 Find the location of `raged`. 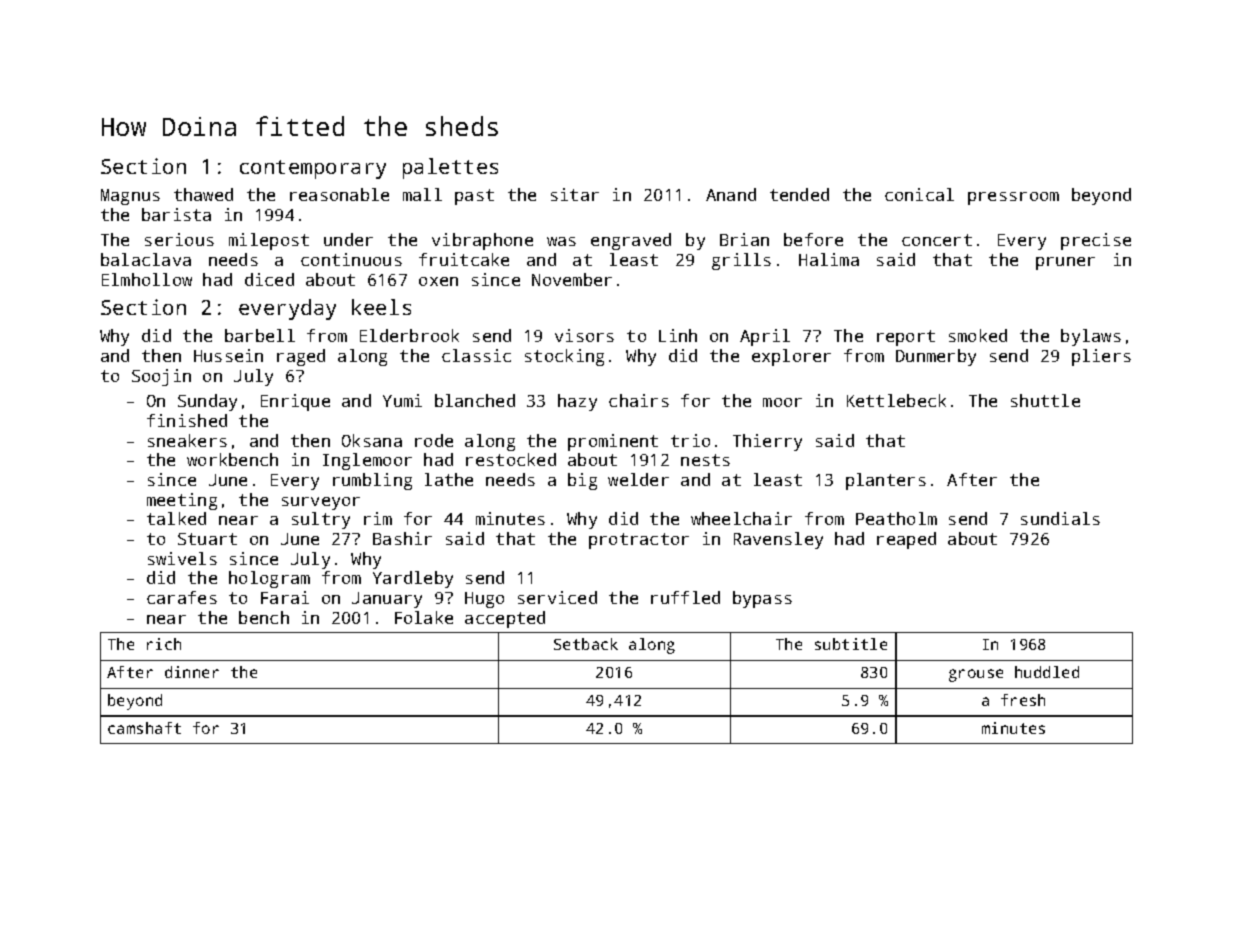

raged is located at coordinates (301, 357).
